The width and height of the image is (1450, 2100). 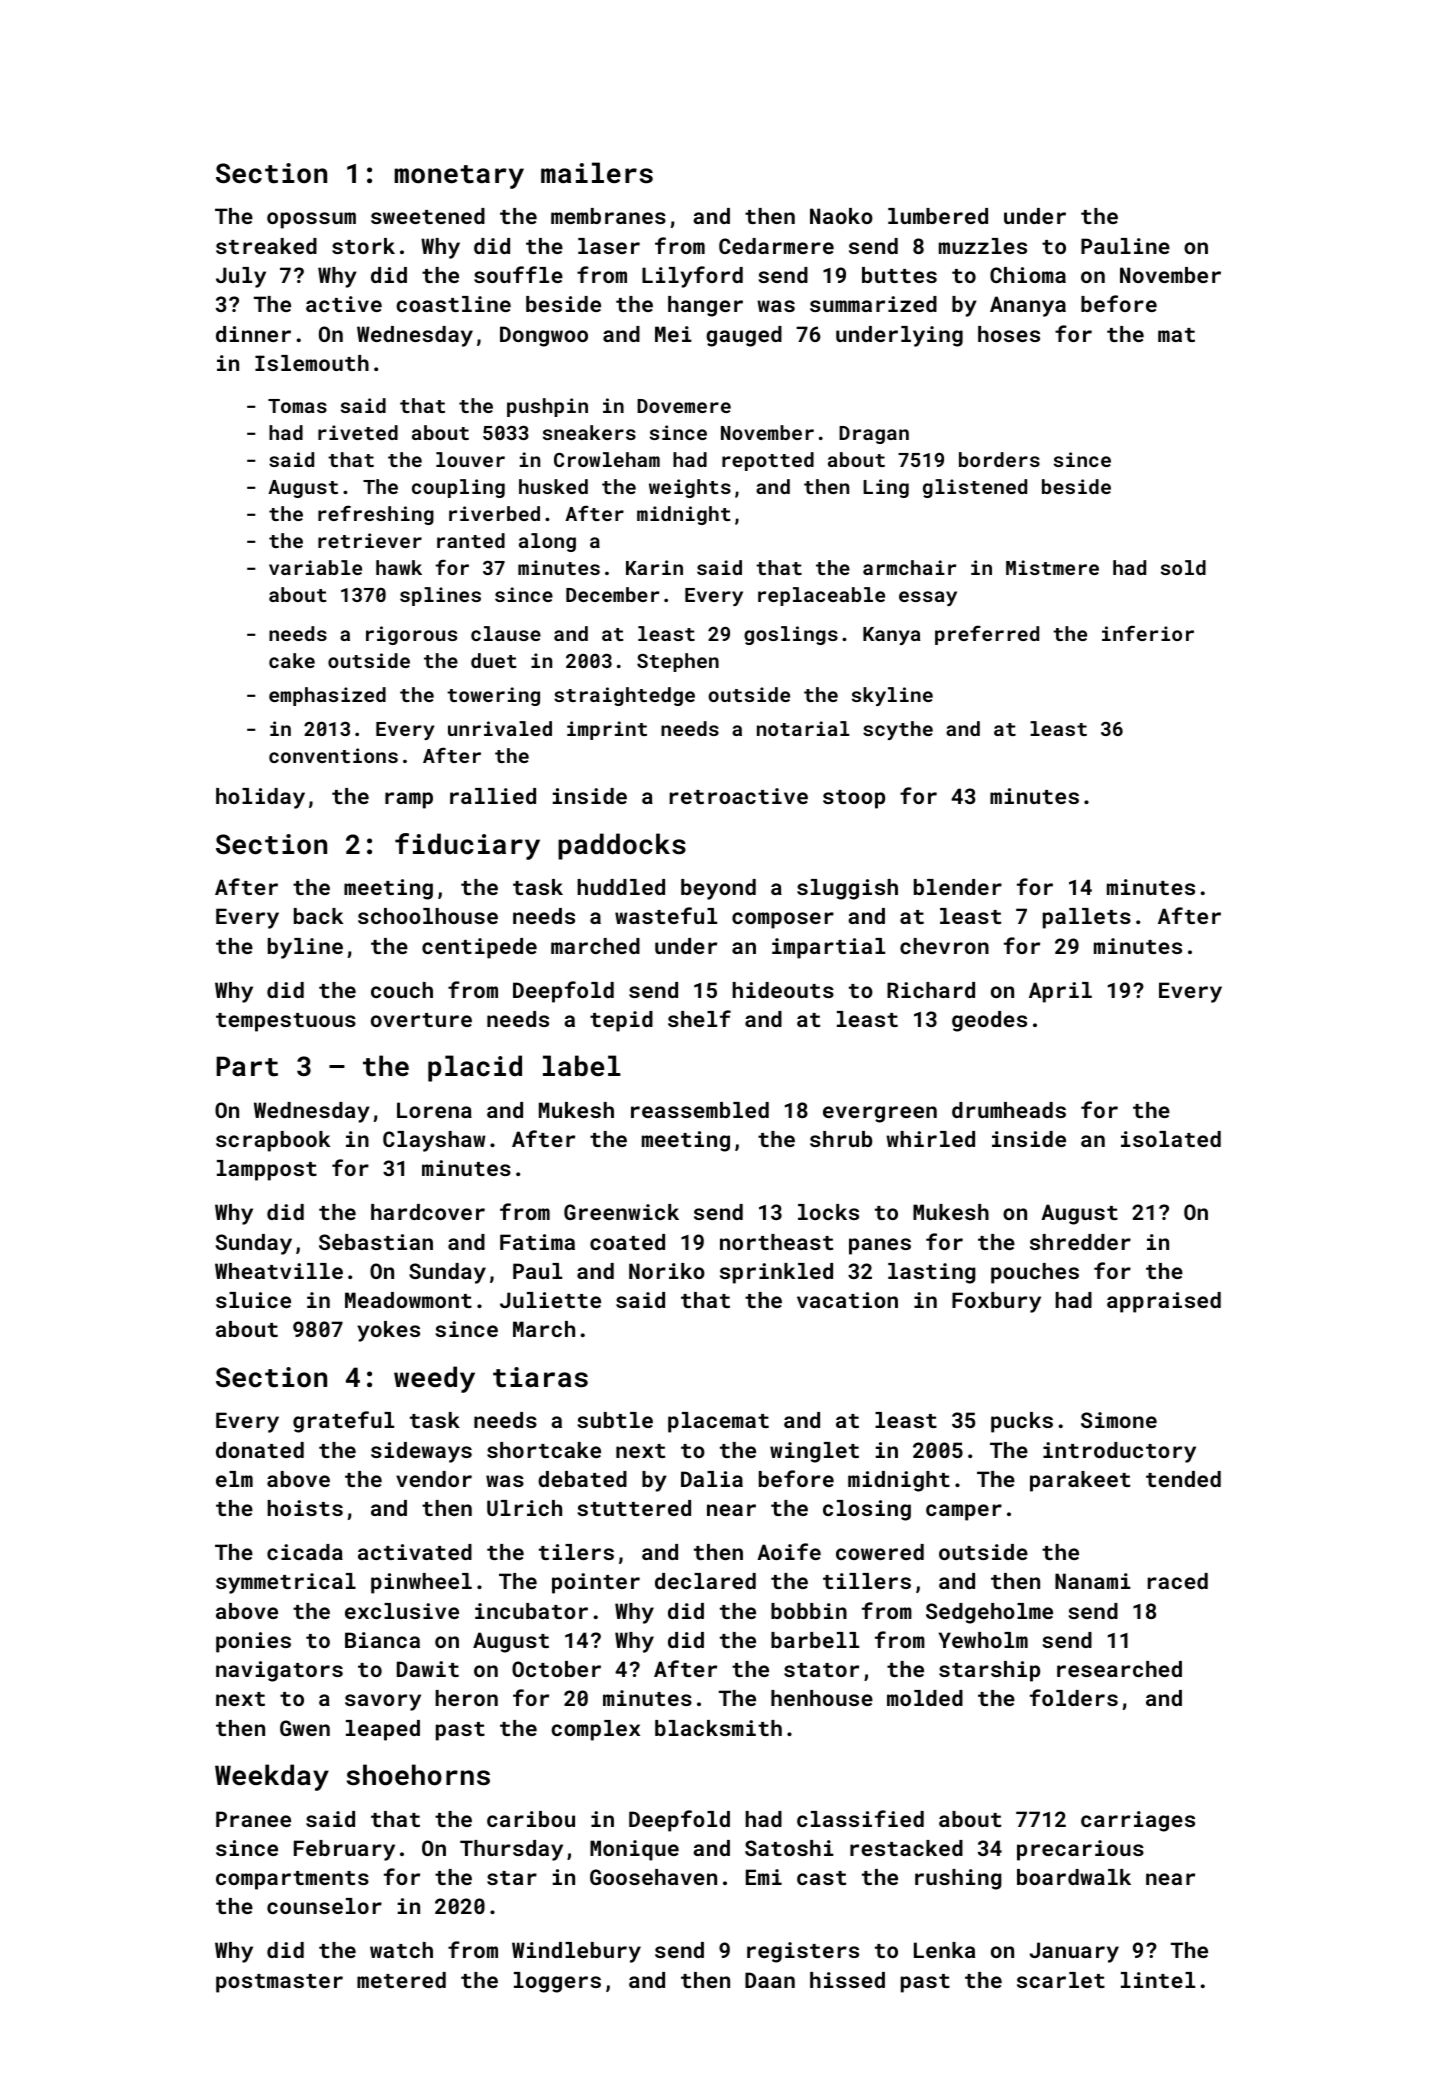 I want to click on Cedarmere, so click(x=776, y=246).
